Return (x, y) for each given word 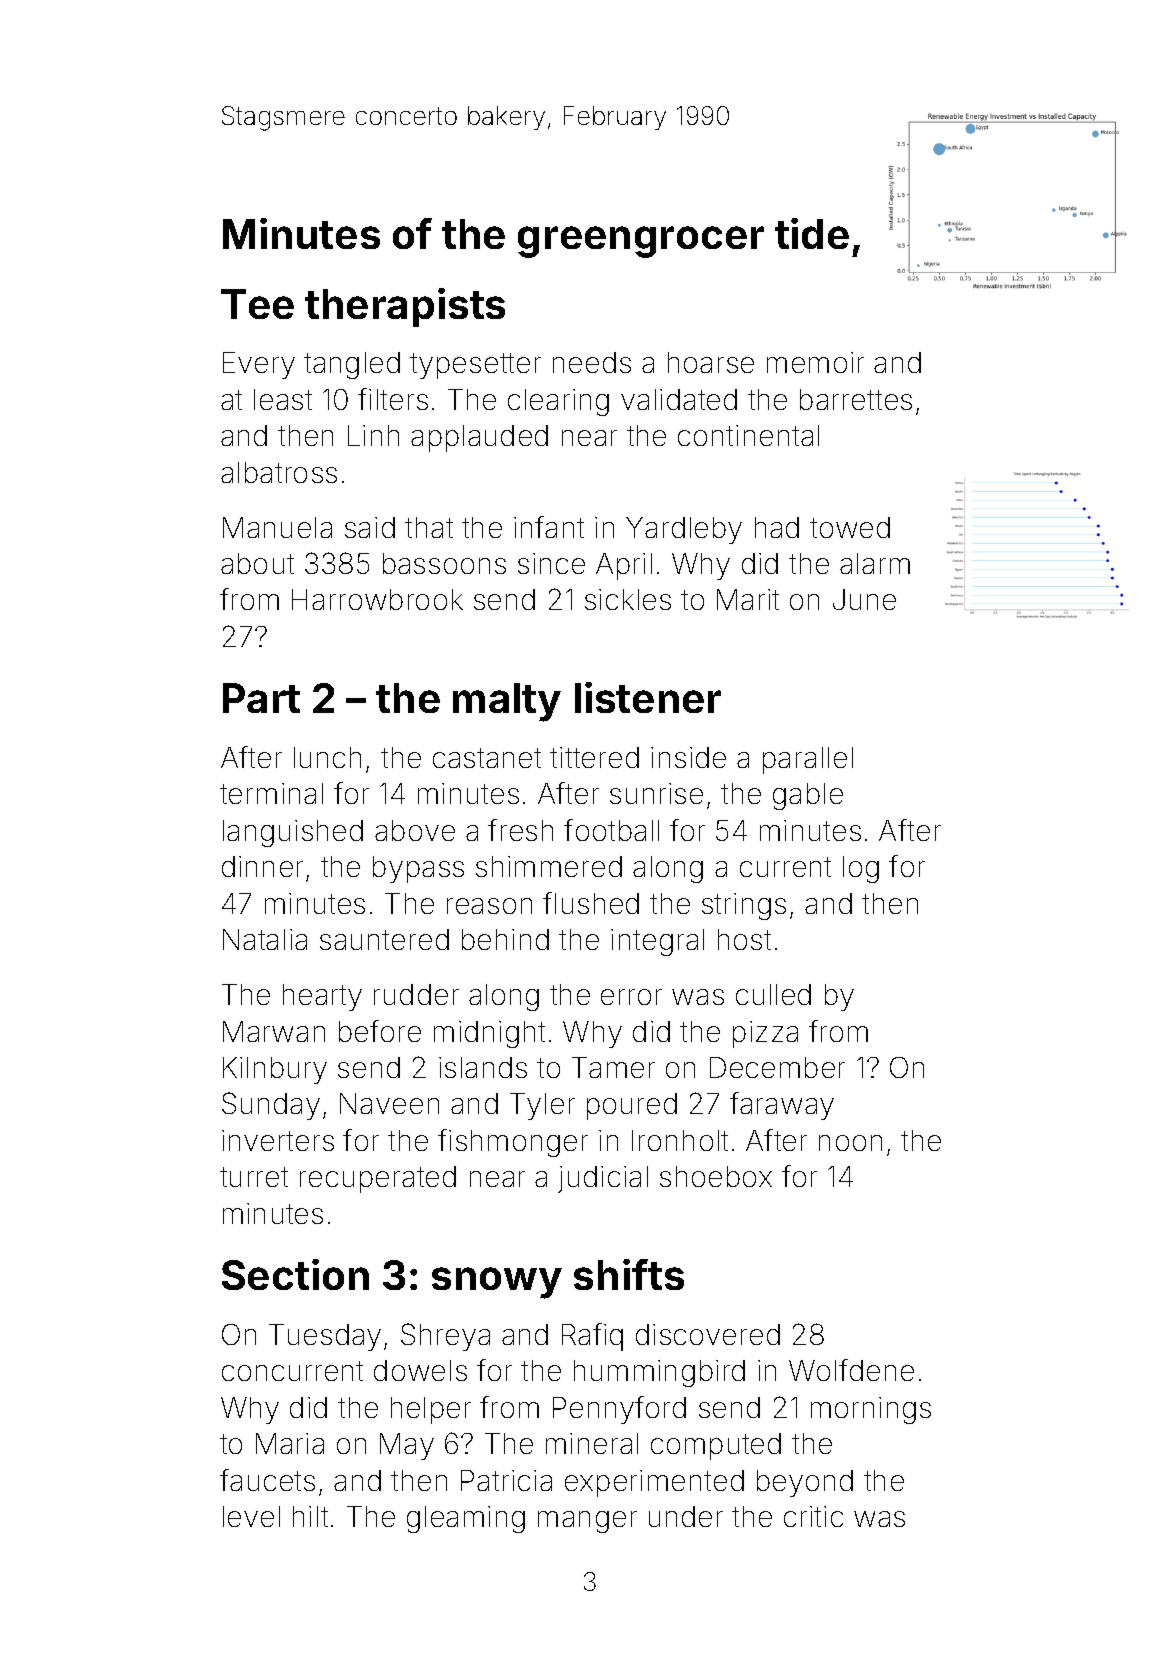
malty (507, 702)
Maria (290, 1443)
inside (688, 757)
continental (748, 435)
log (861, 869)
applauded (479, 438)
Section (295, 1274)
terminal (271, 793)
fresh (520, 830)
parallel (808, 760)
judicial (603, 1179)
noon (850, 1143)
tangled (352, 365)
